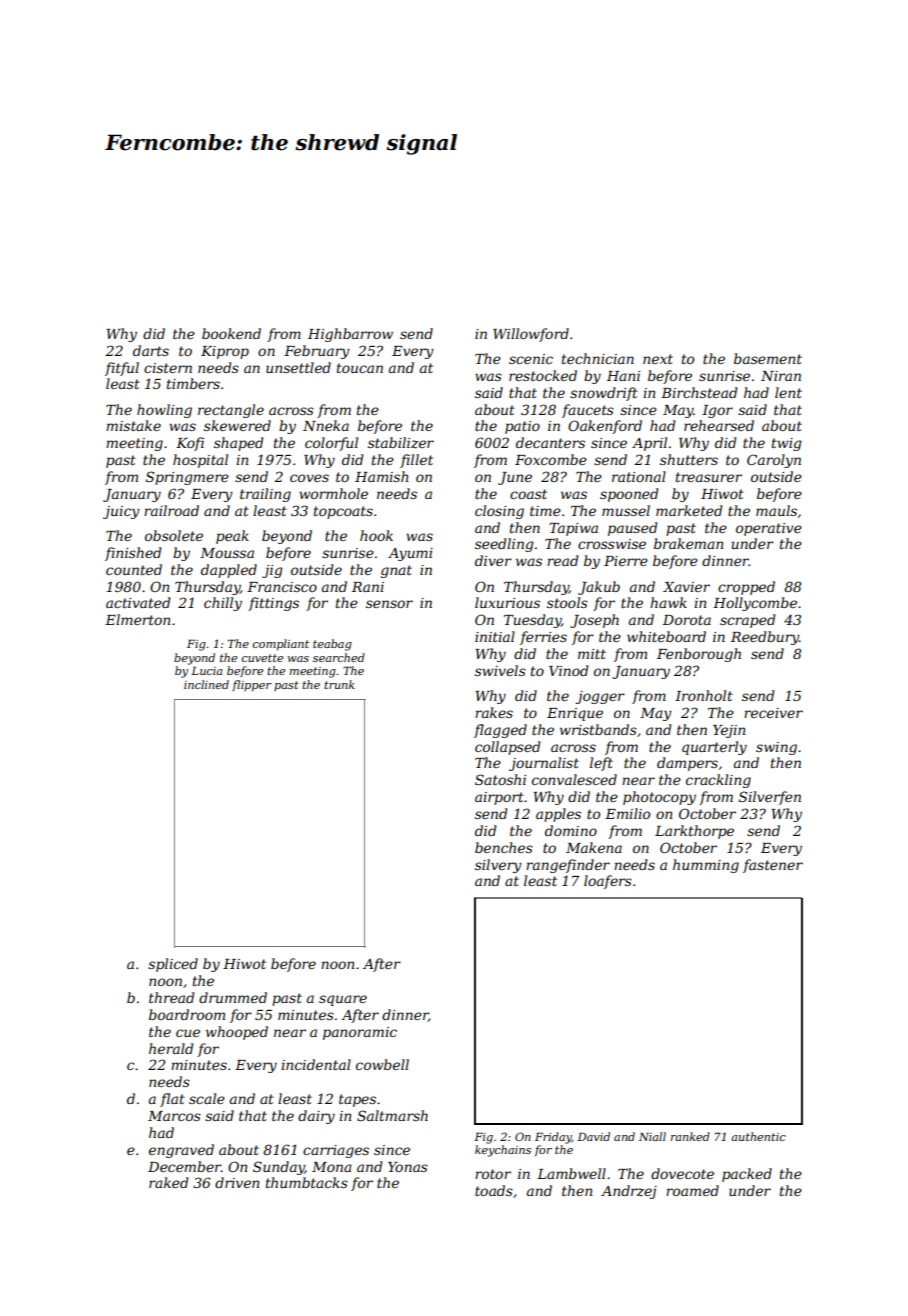 The width and height of the screenshot is (908, 1316). I want to click on fastener, so click(773, 866).
